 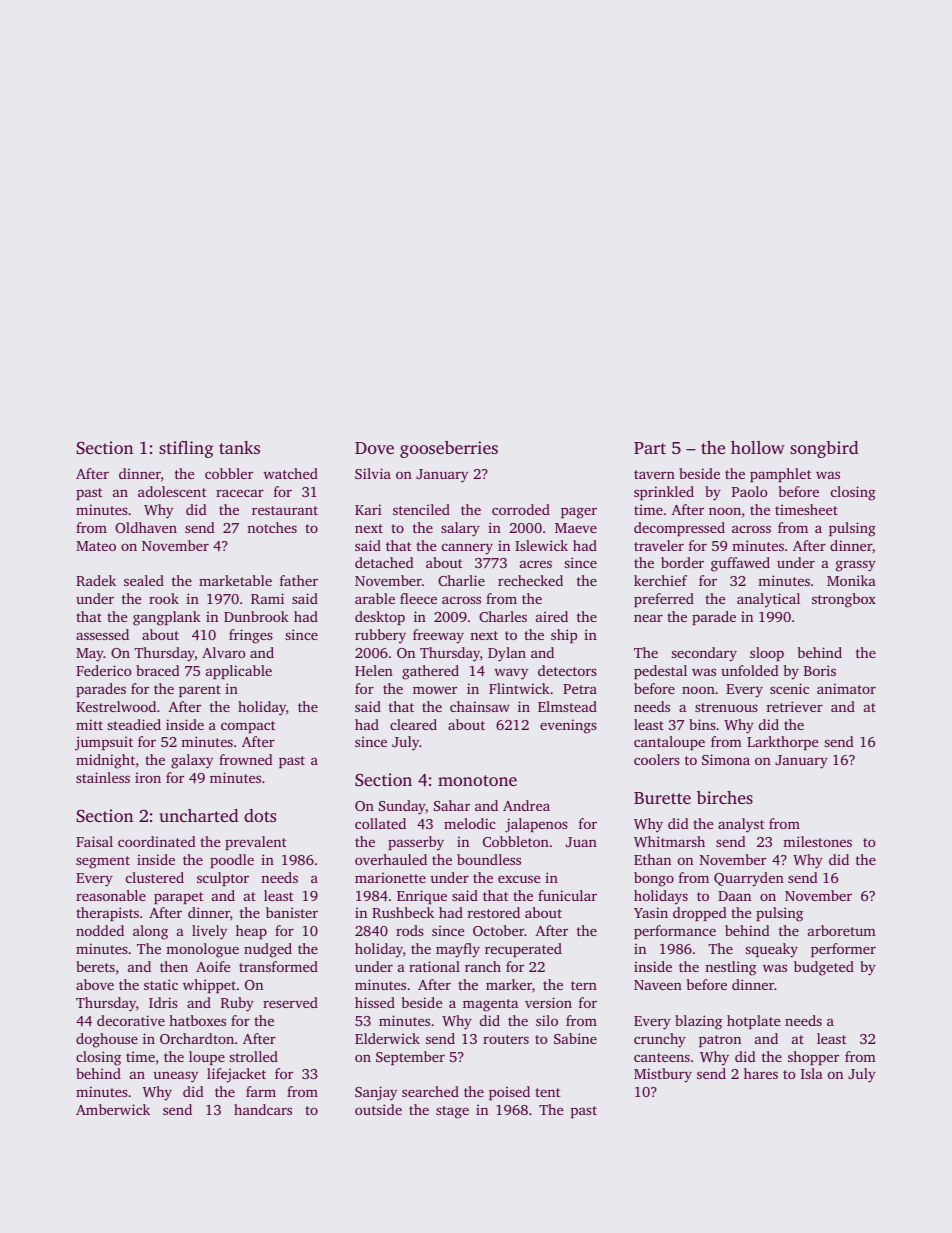 I want to click on reasonable, so click(x=111, y=895).
